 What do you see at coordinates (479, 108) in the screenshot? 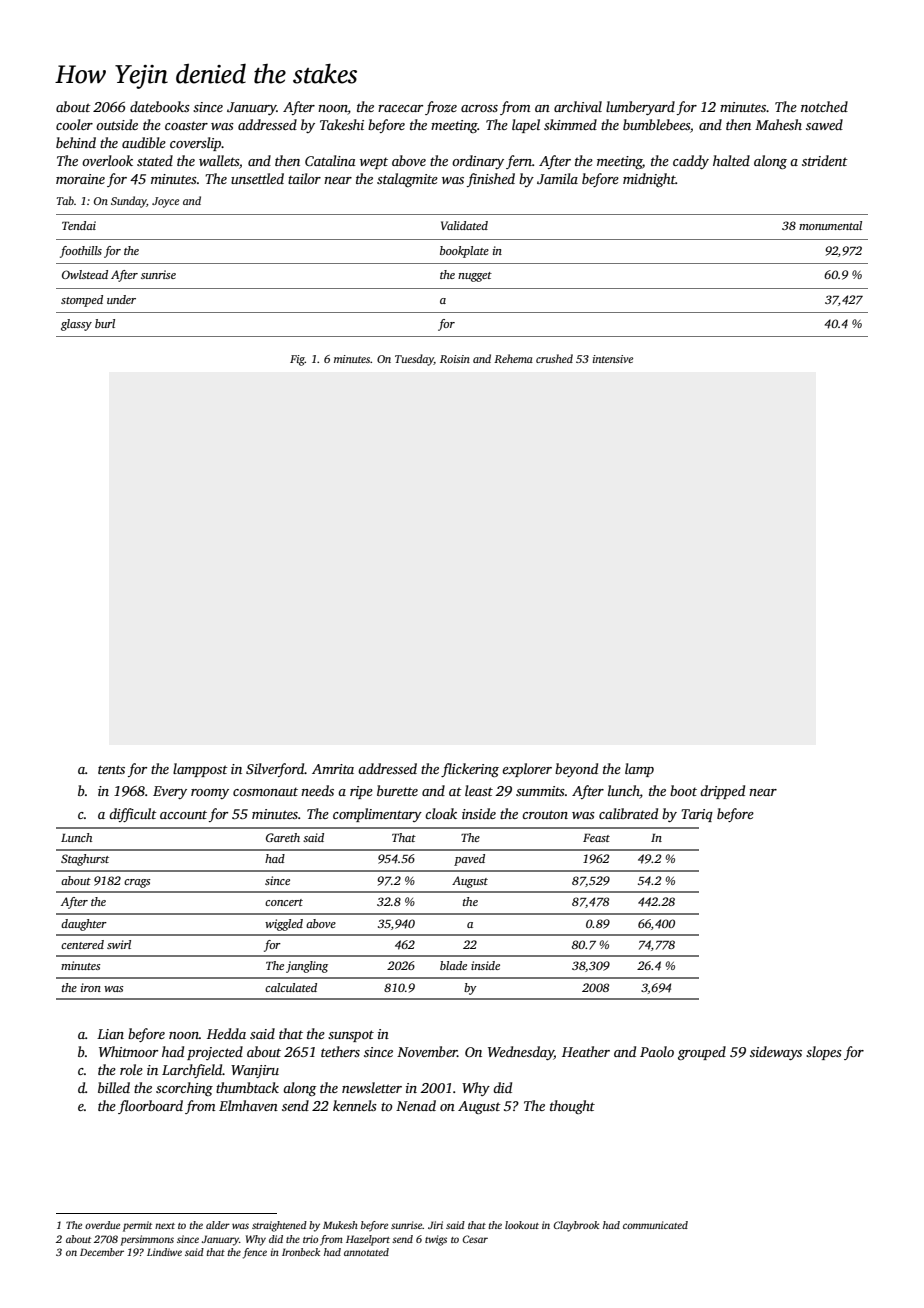
I see `across` at bounding box center [479, 108].
